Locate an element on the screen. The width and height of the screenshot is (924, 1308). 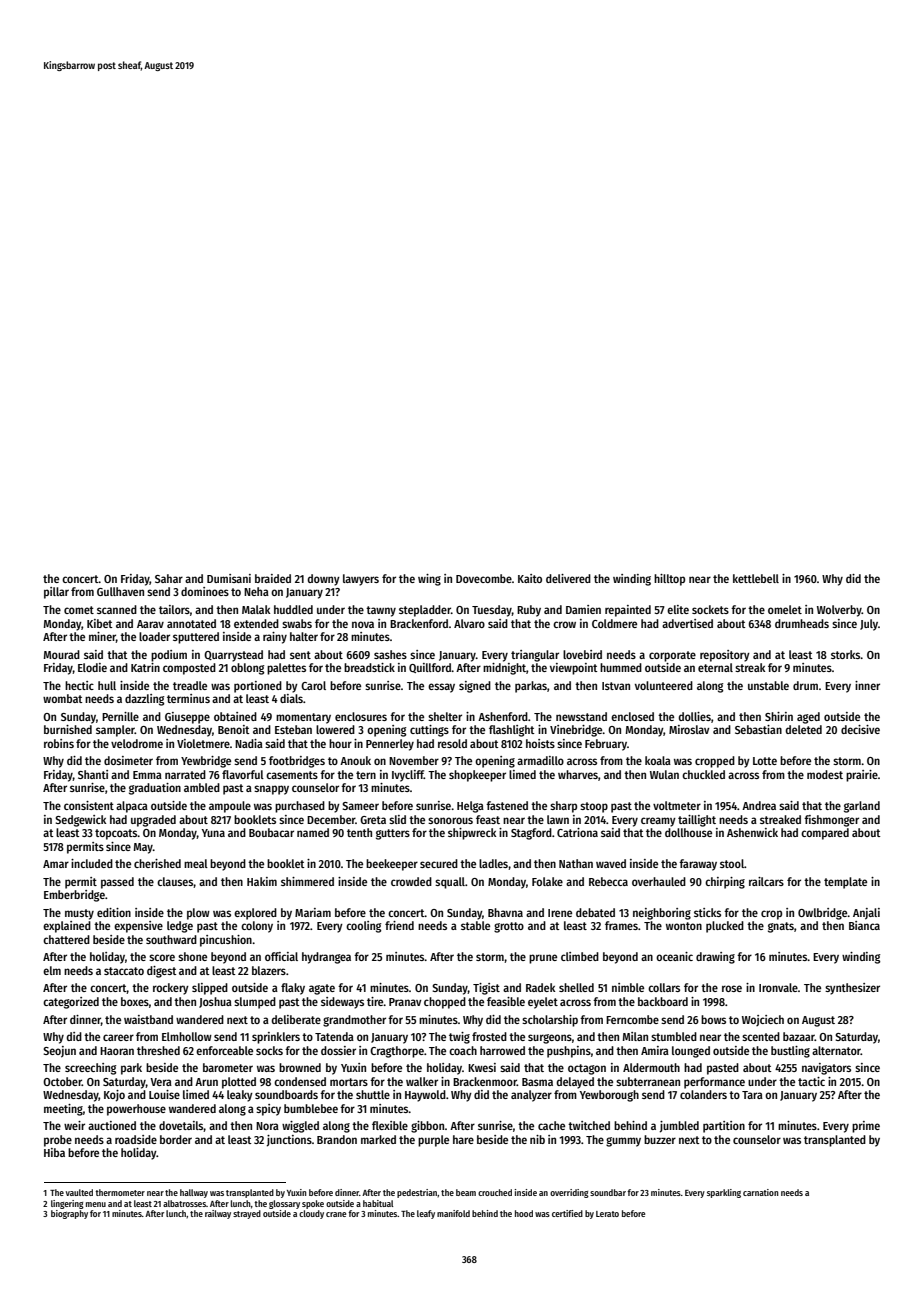
delivered is located at coordinates (568, 578).
